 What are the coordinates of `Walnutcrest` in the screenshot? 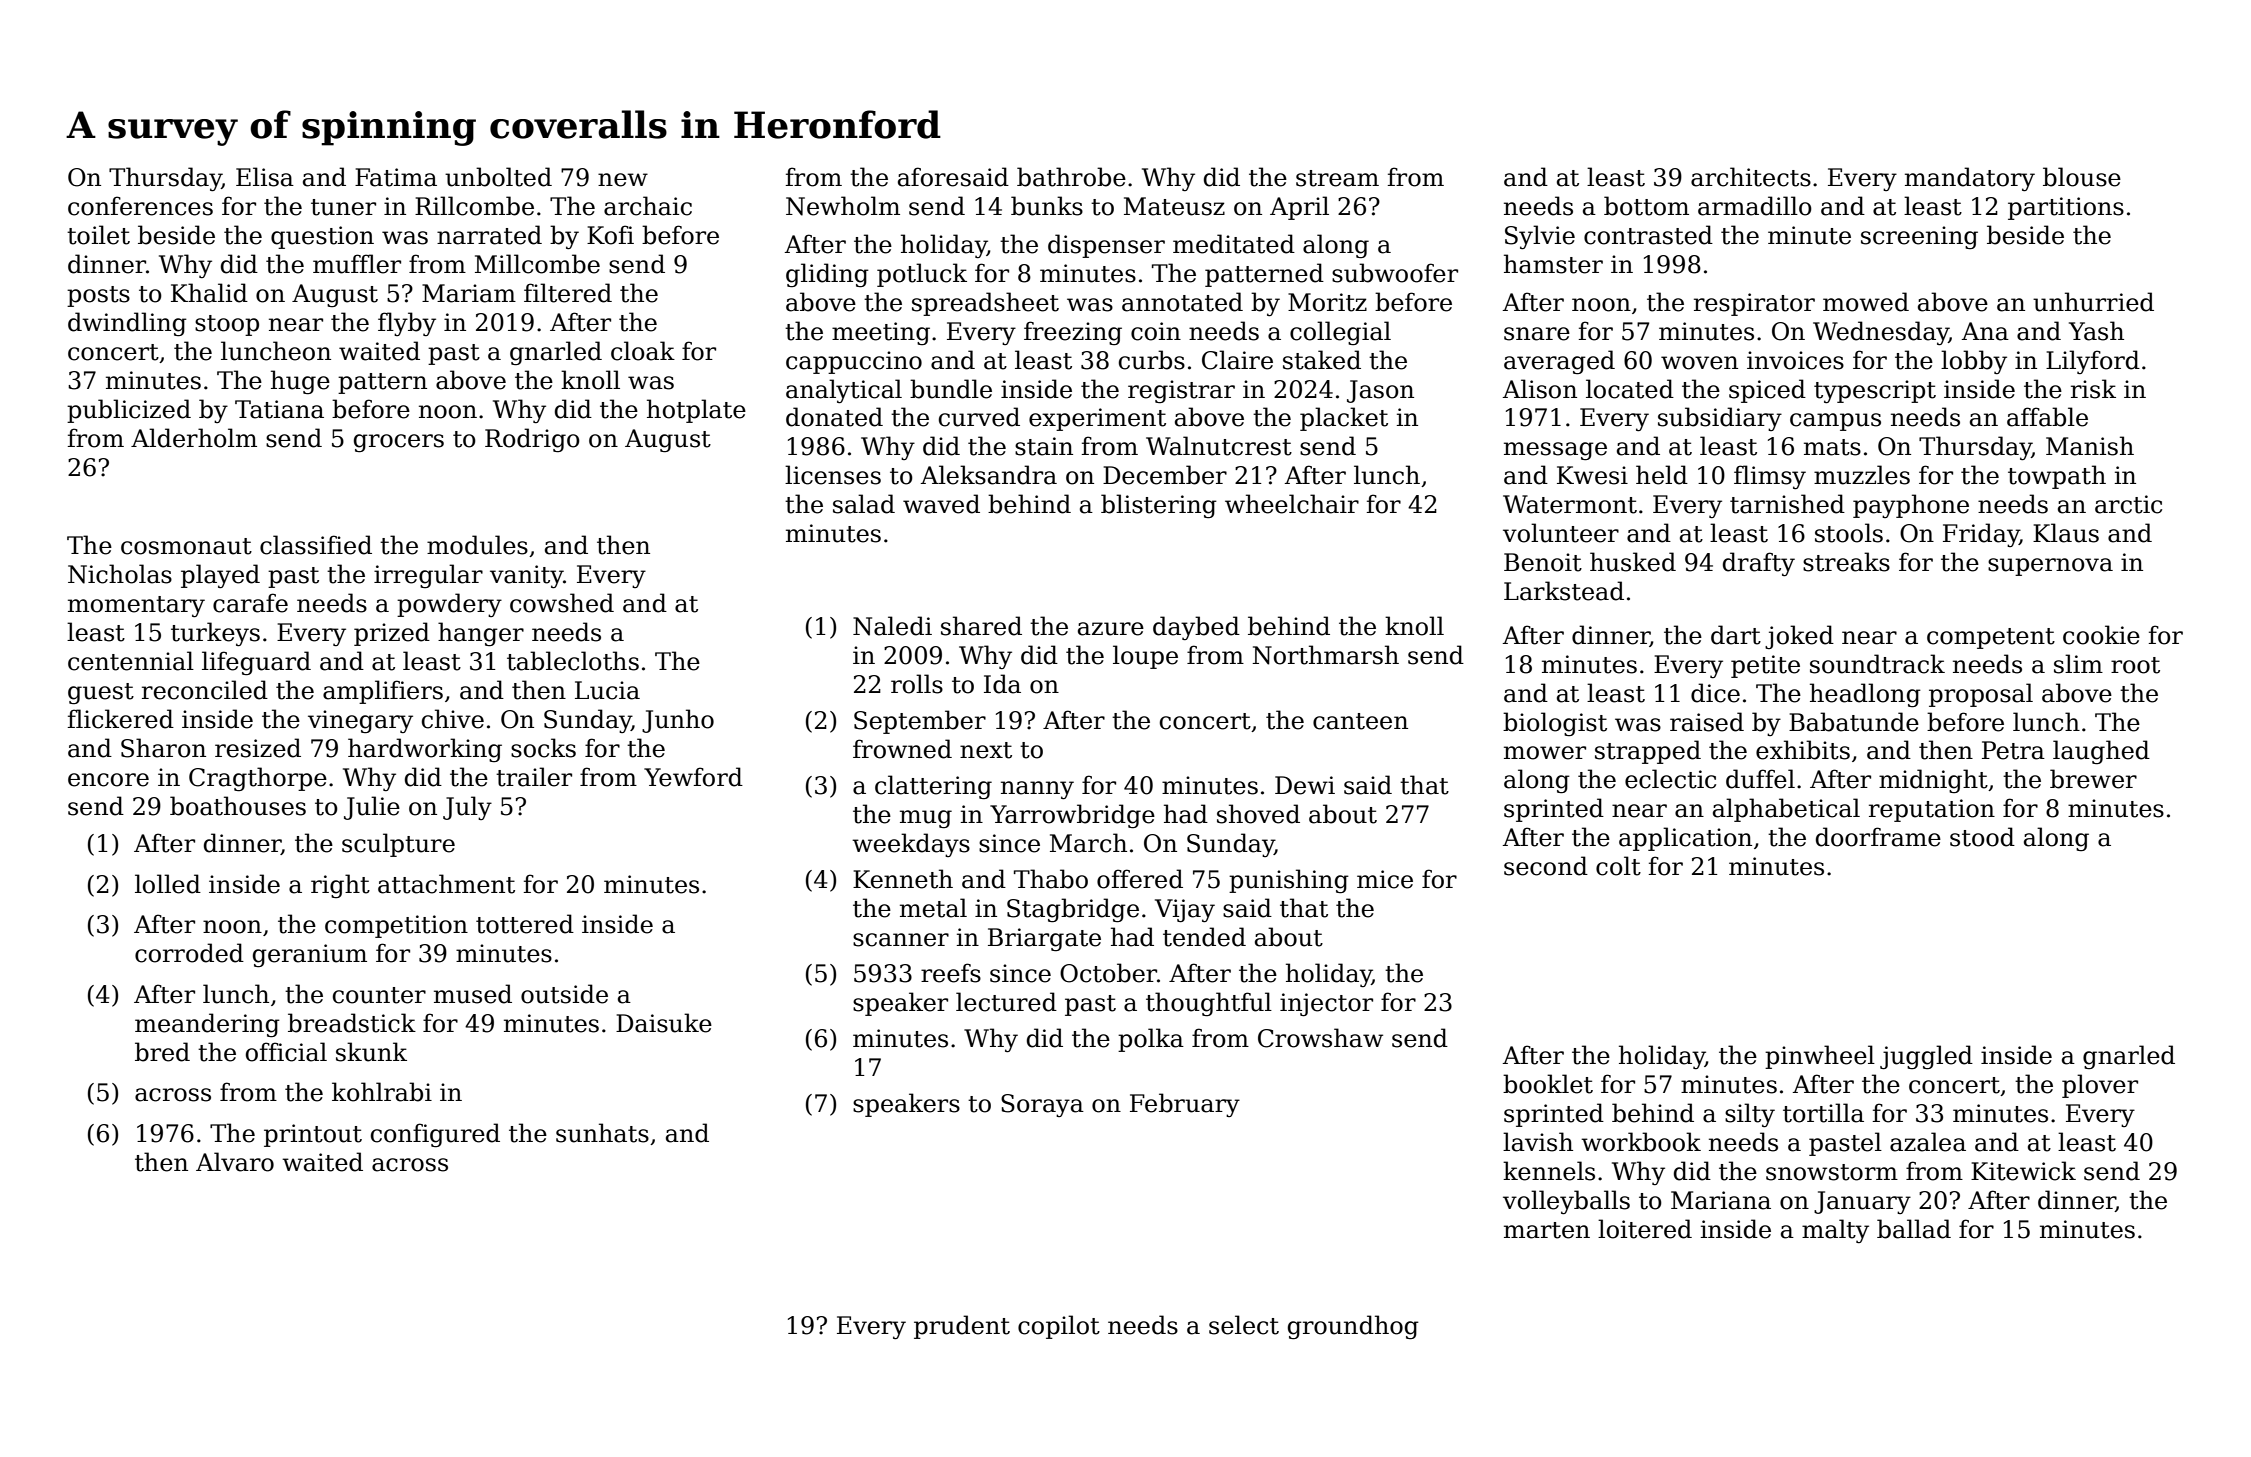 It's located at (1219, 446).
